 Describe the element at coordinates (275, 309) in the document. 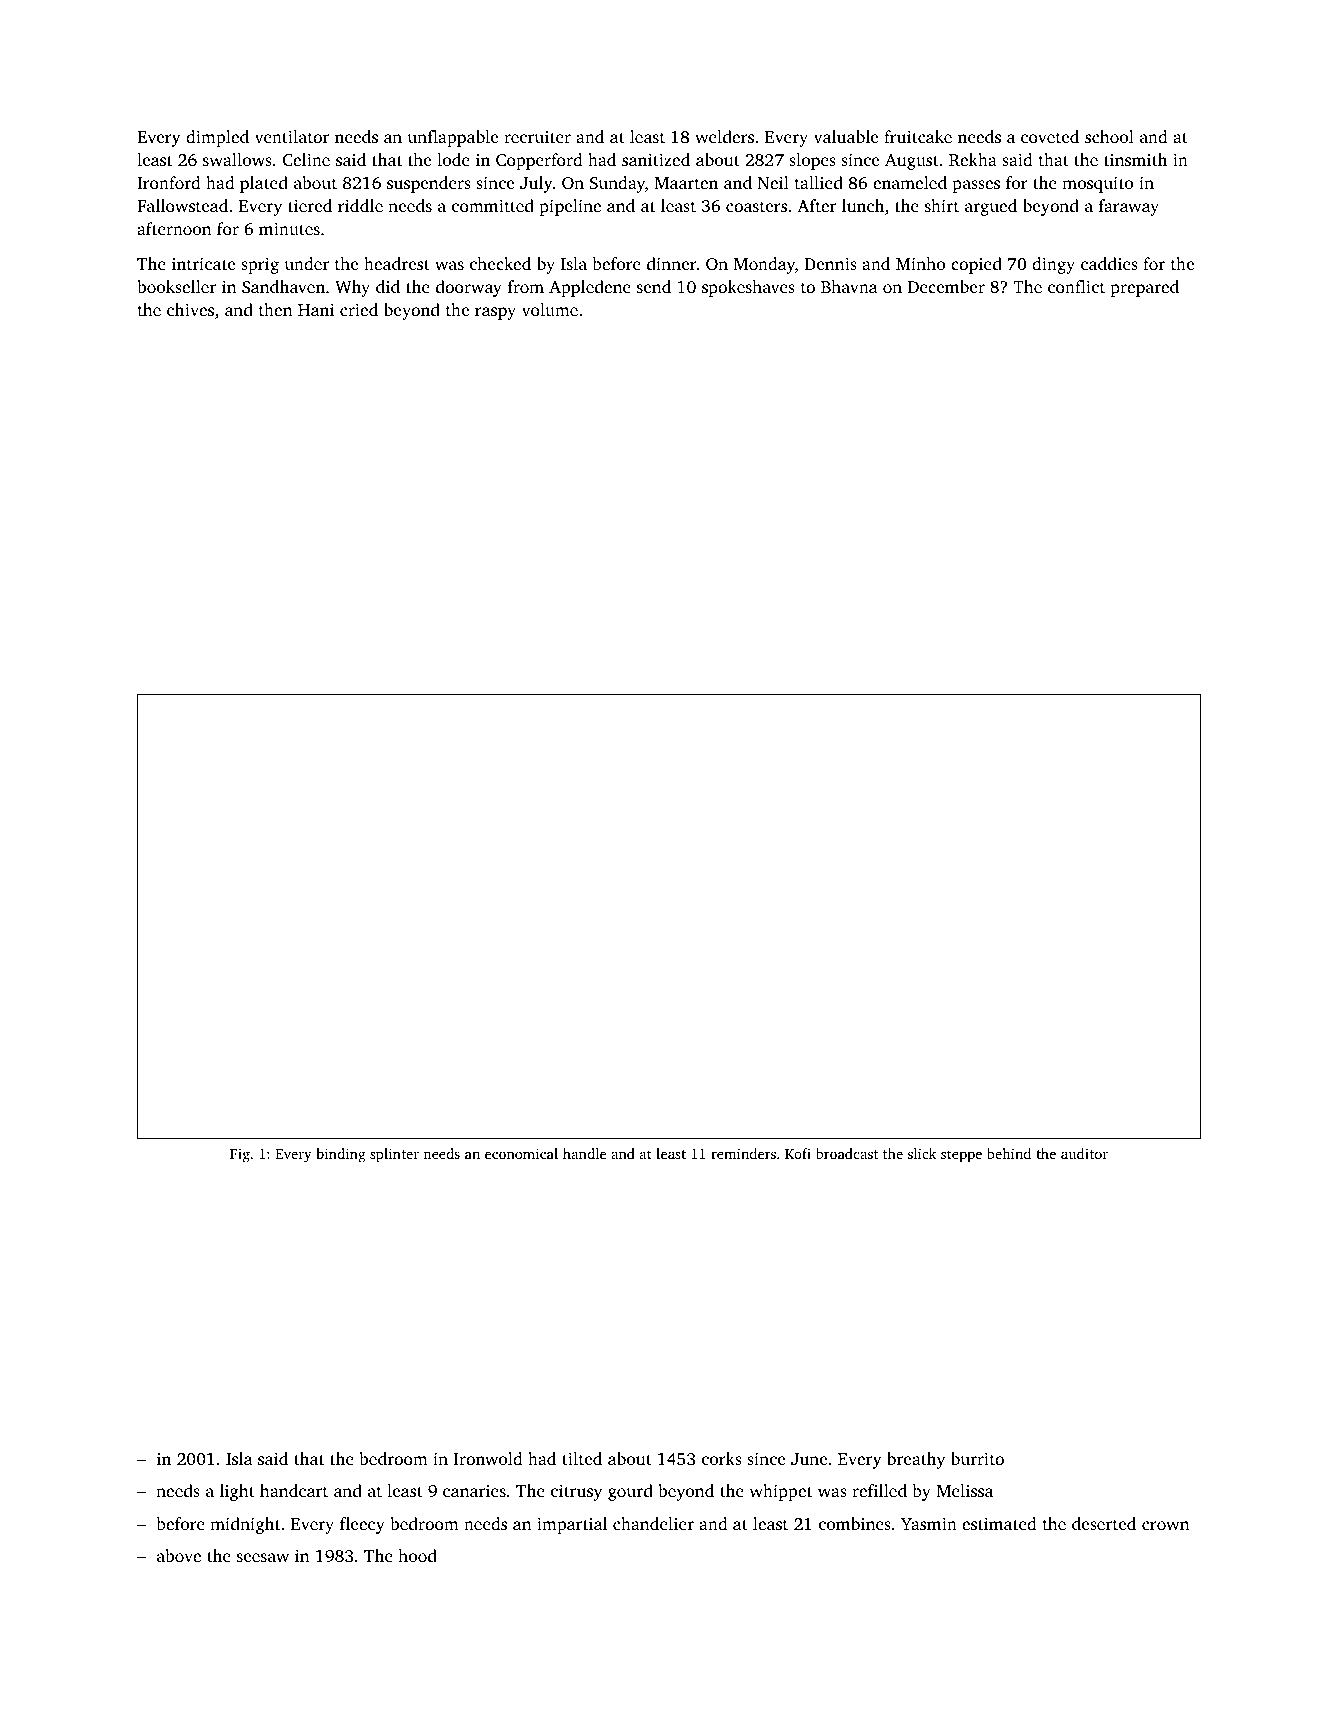

I see `then` at that location.
